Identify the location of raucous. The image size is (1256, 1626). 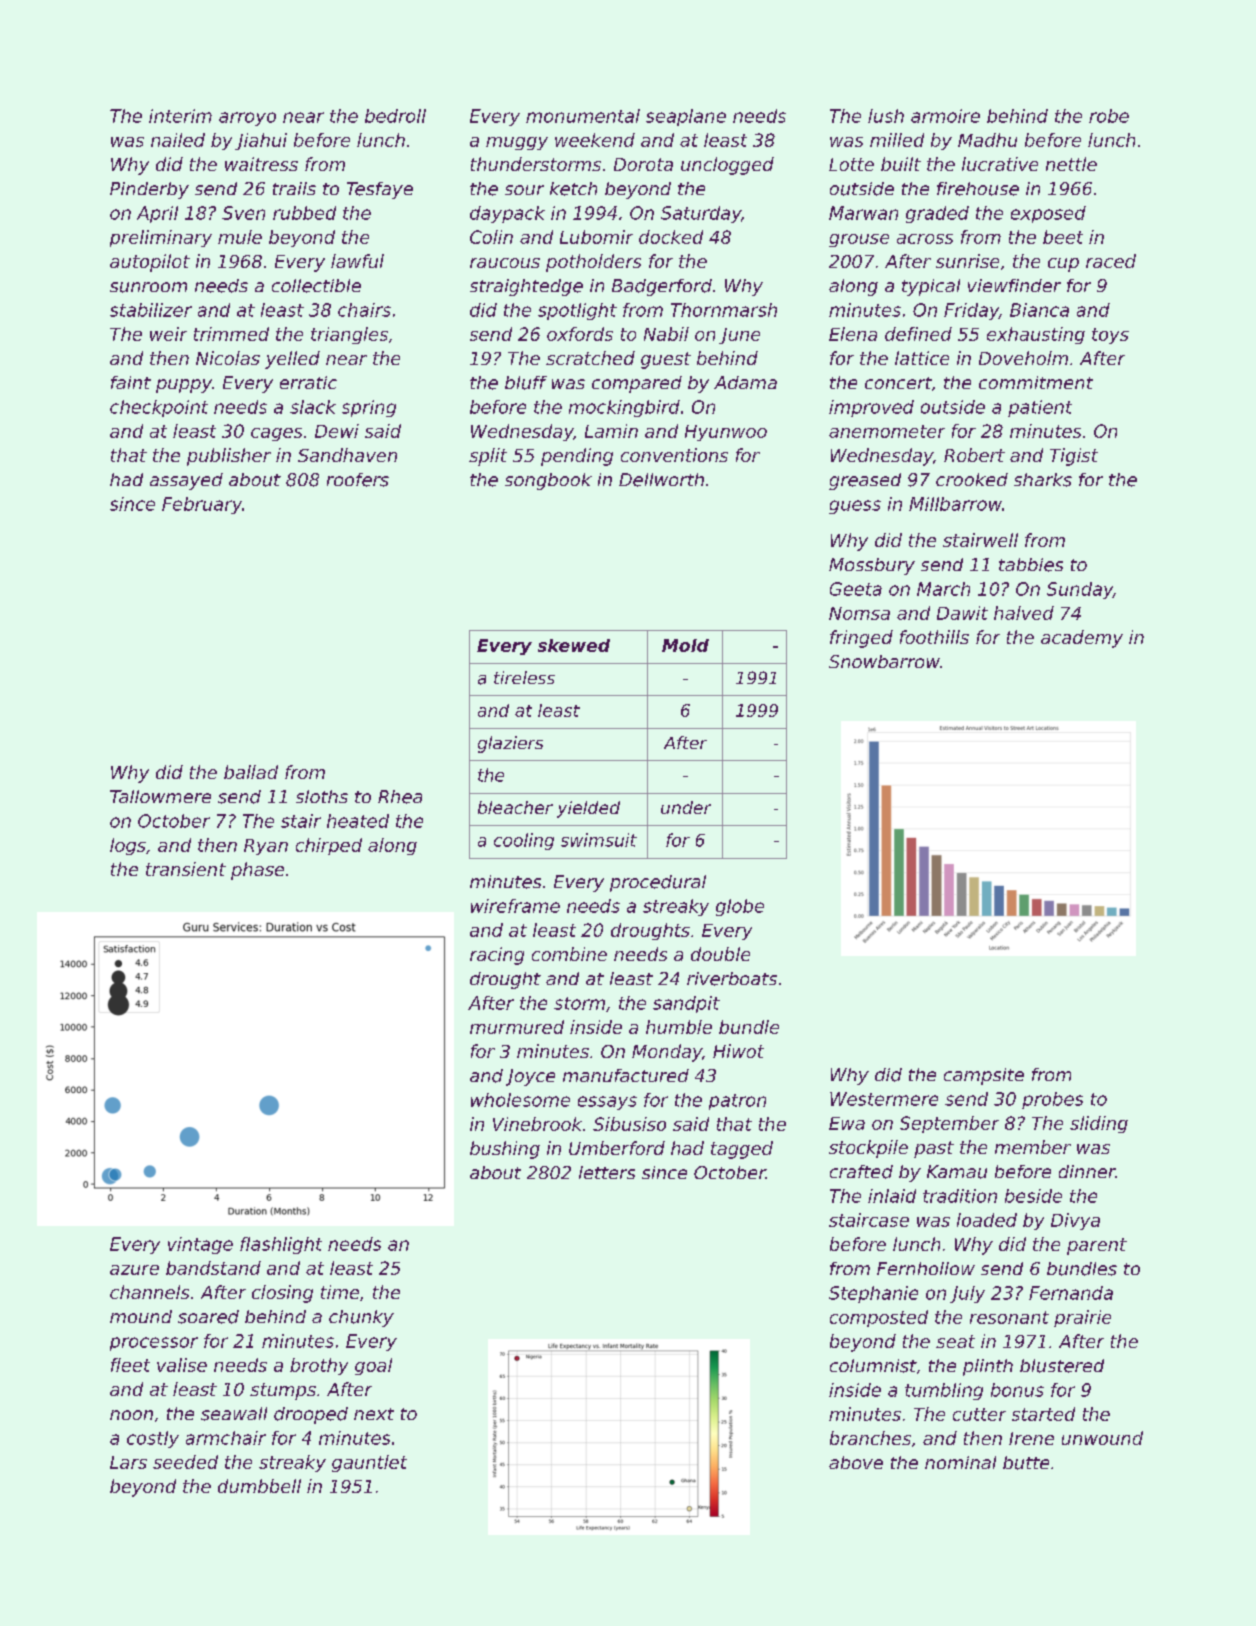
(505, 263).
